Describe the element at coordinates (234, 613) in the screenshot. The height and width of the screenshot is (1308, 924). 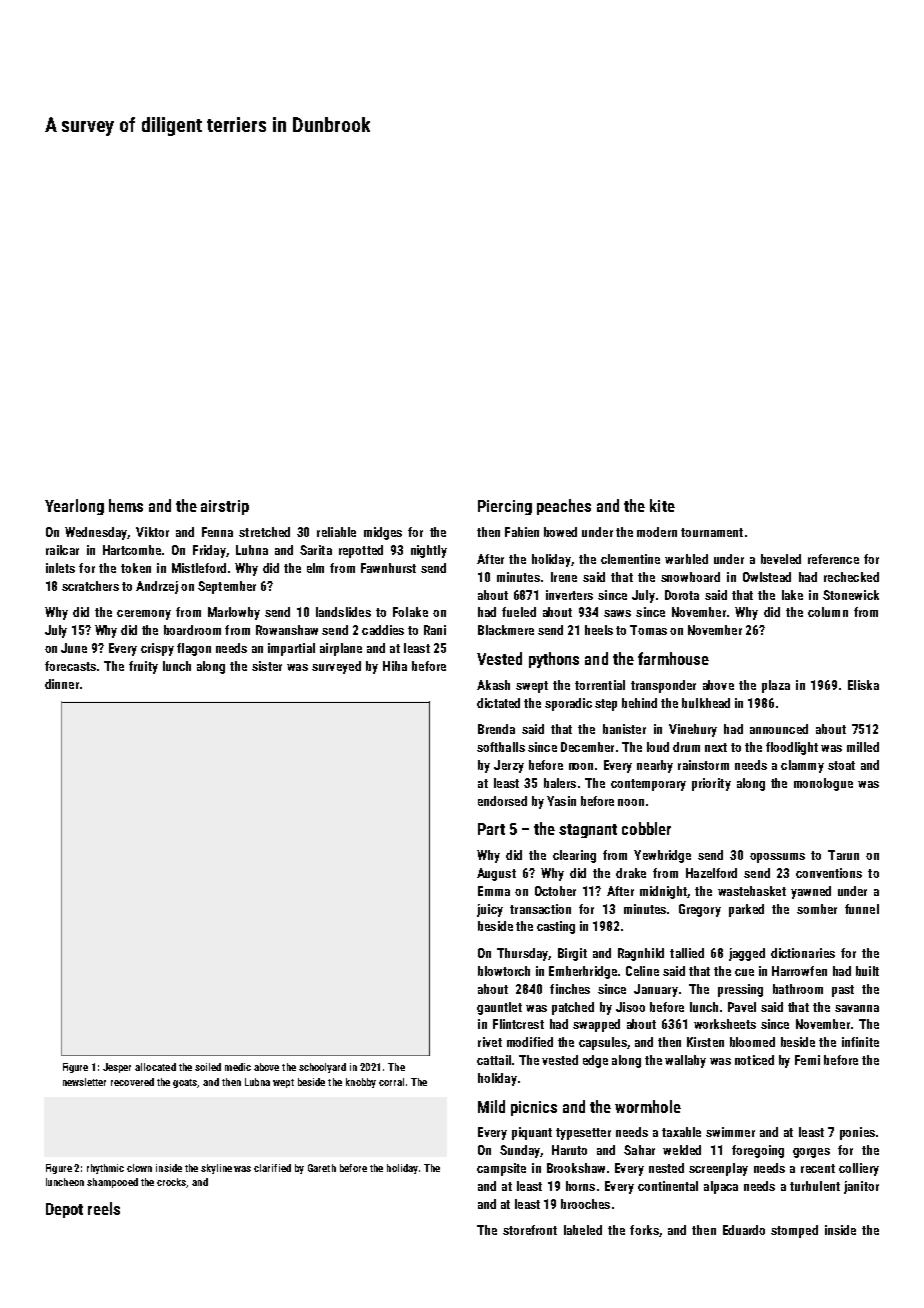
I see `Marlowby` at that location.
